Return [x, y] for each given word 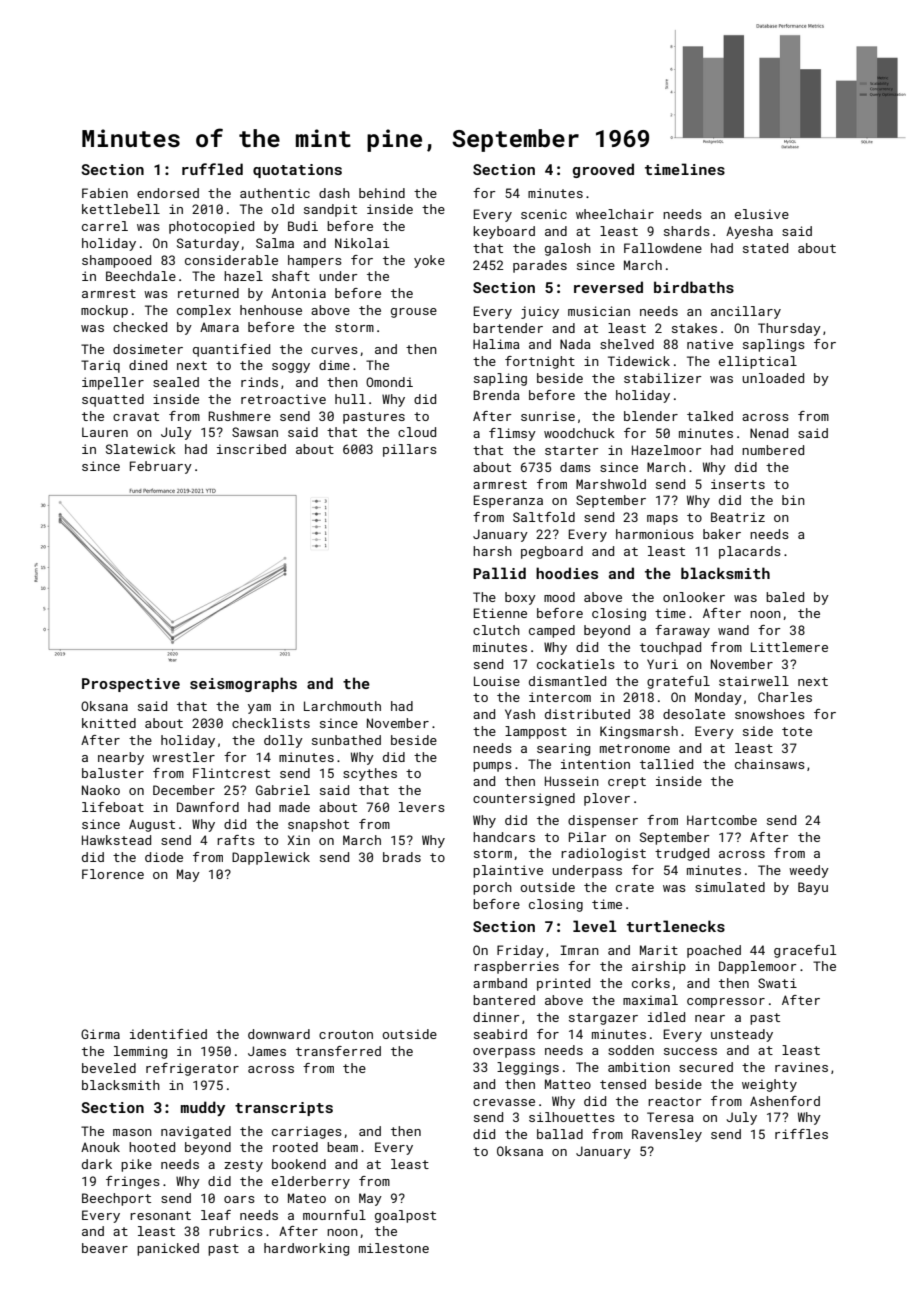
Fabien [105, 193]
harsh [492, 551]
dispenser [603, 821]
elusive [762, 214]
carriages [307, 1132]
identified [168, 1034]
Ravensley [667, 1135]
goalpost [405, 1216]
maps [662, 520]
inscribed [251, 449]
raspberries [516, 967]
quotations [297, 171]
